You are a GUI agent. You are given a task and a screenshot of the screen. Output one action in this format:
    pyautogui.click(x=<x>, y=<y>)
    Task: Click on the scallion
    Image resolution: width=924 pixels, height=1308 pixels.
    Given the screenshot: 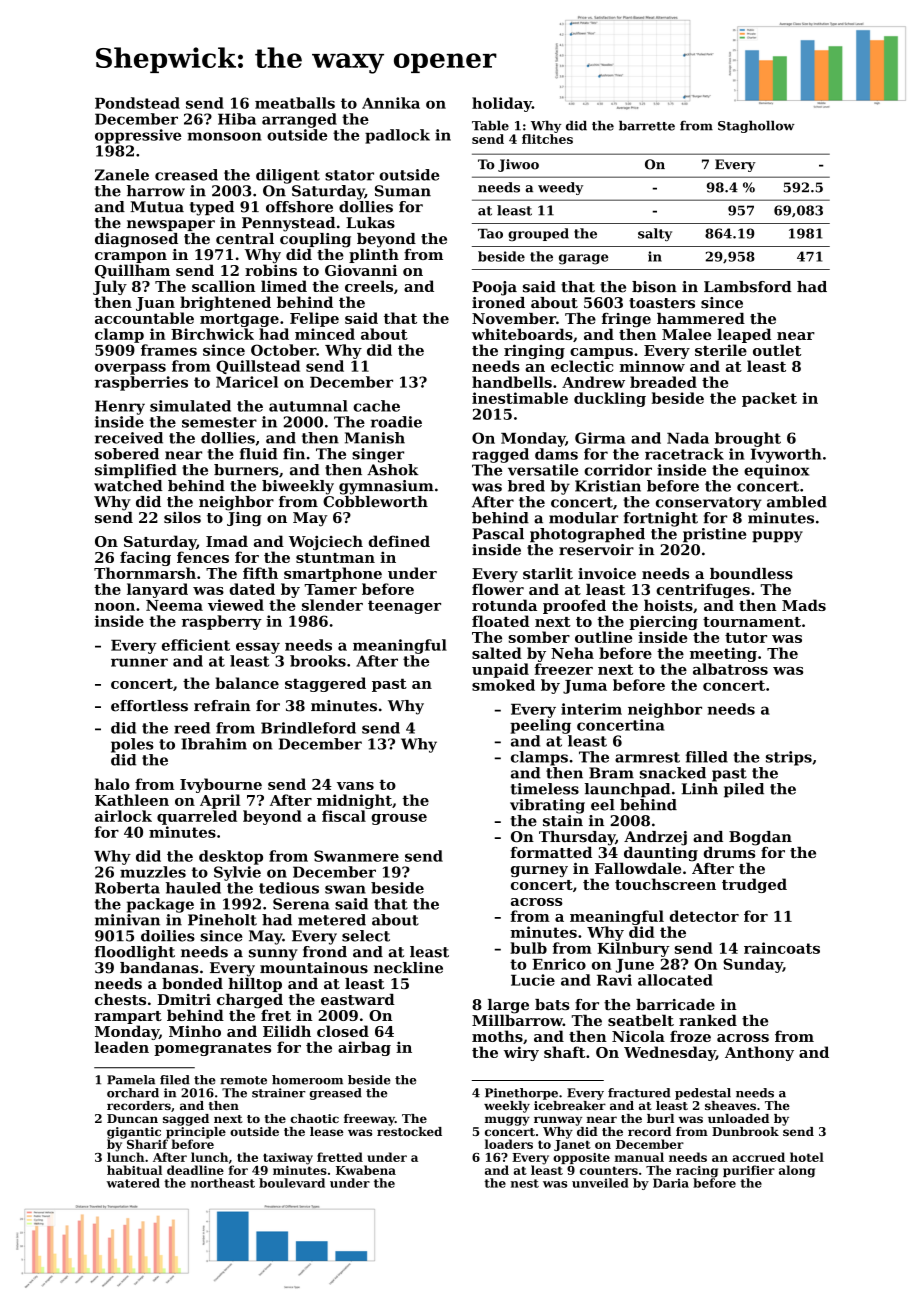 What is the action you would take?
    pyautogui.click(x=223, y=286)
